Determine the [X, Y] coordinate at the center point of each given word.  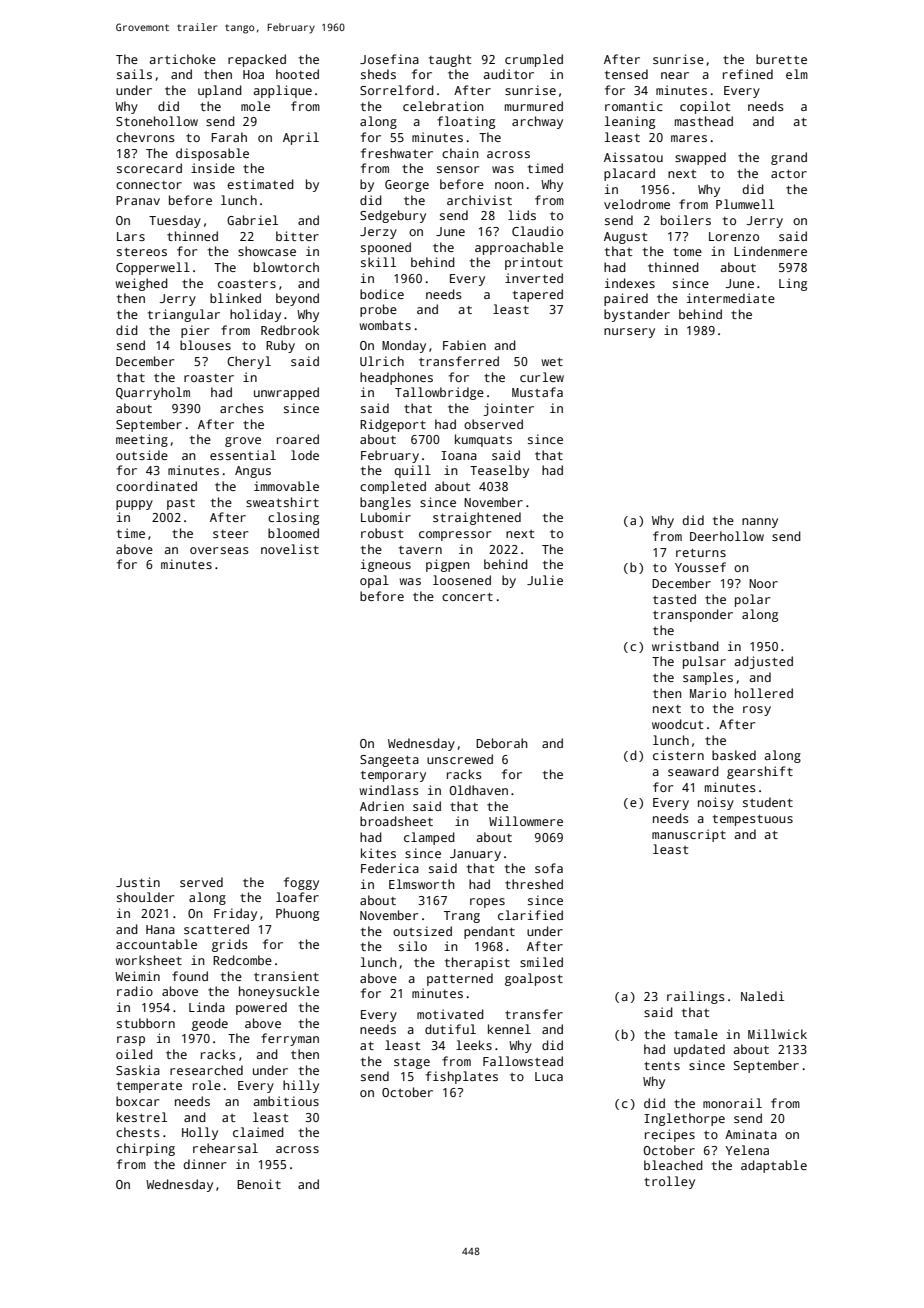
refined [748, 74]
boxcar [138, 1101]
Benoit [259, 1184]
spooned [386, 248]
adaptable [774, 1166]
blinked [235, 298]
